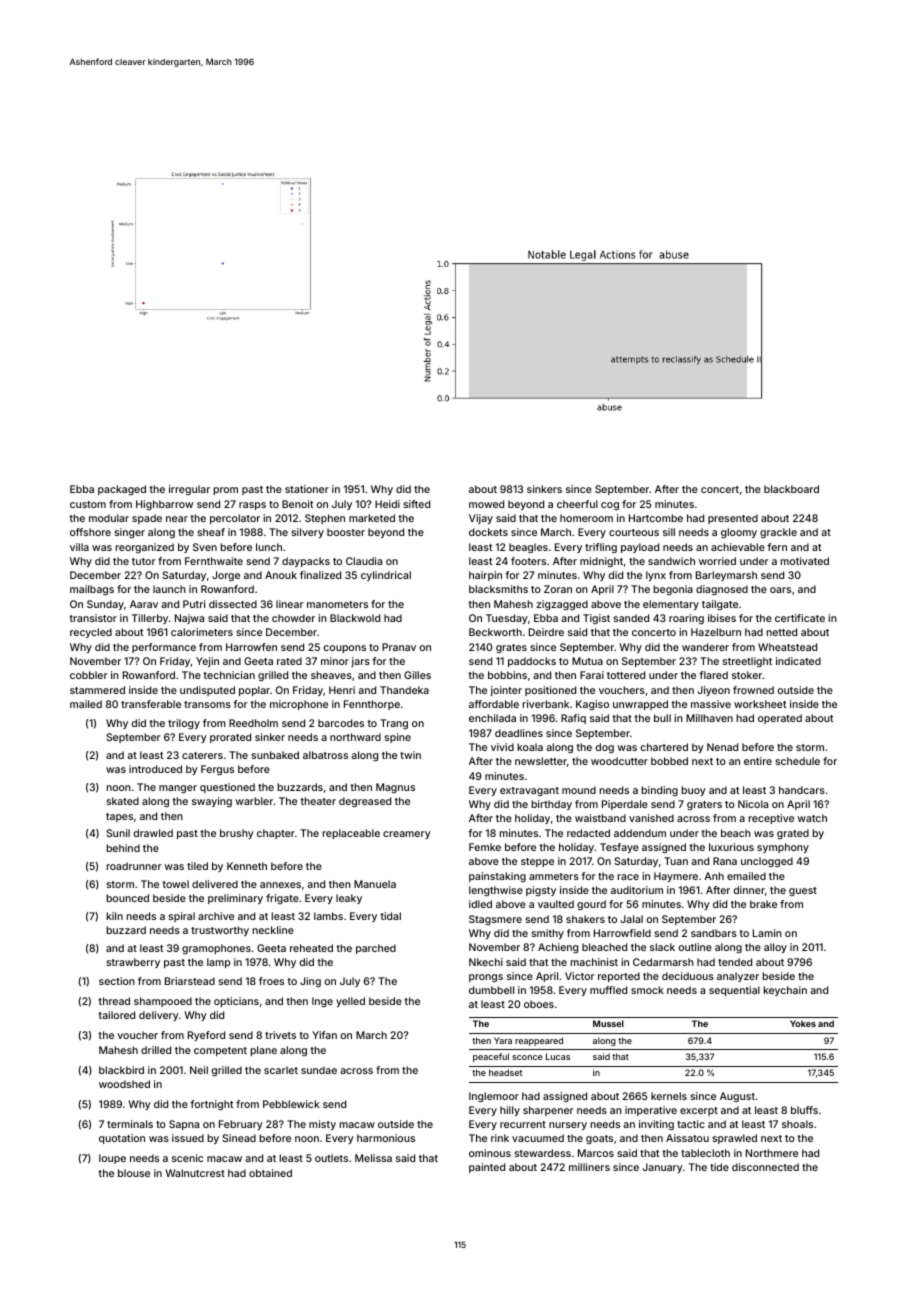 The height and width of the screenshot is (1316, 908). Describe the element at coordinates (195, 1173) in the screenshot. I see `Walnutcrest` at that location.
